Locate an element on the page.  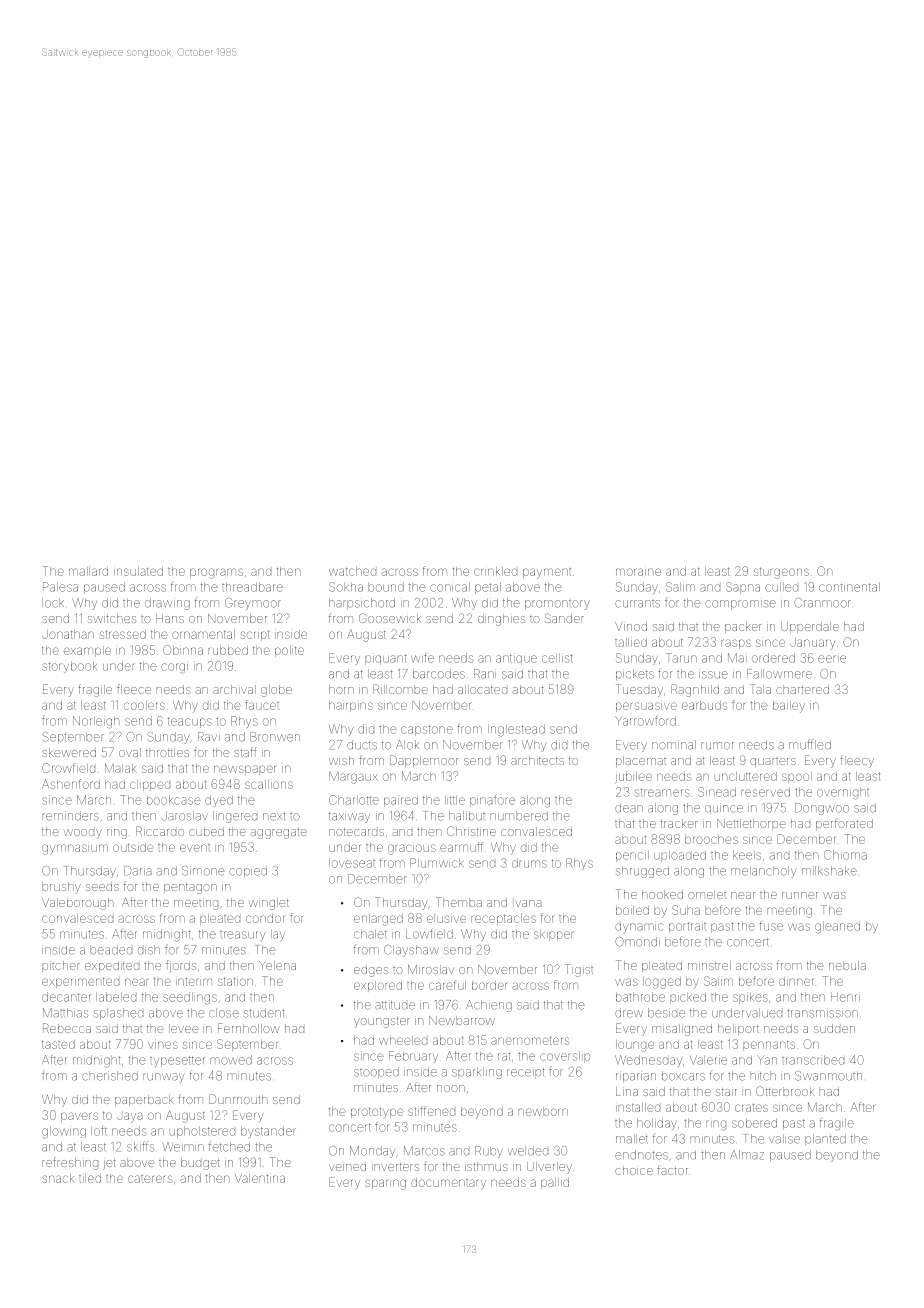
brushy is located at coordinates (61, 888).
